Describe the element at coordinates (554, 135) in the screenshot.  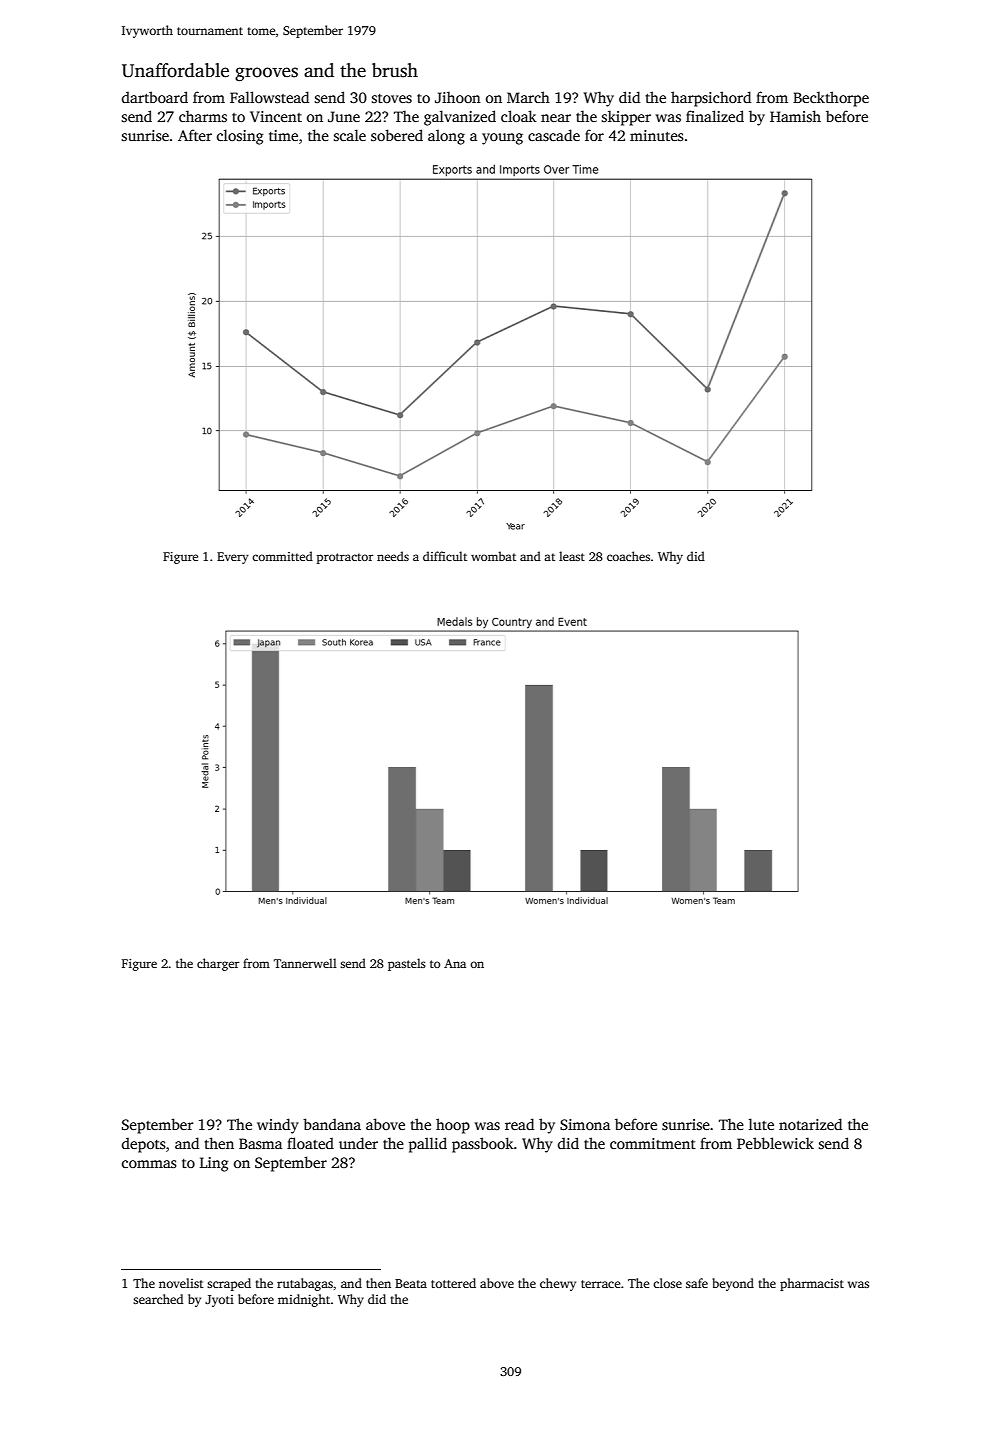
I see `cascade` at that location.
